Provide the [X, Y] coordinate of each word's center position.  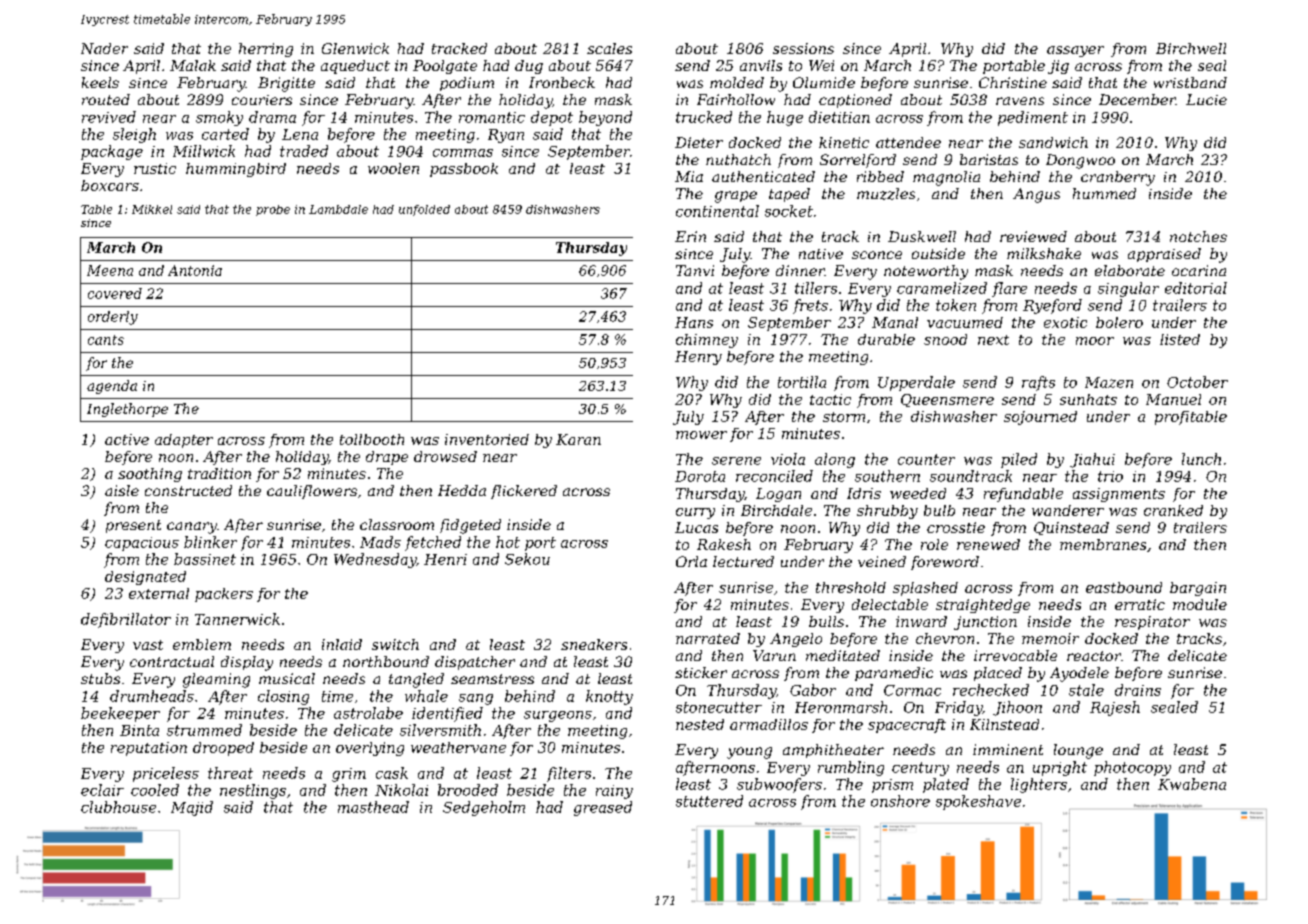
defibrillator [126, 620]
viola [788, 459]
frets [810, 306]
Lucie [1206, 99]
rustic [155, 168]
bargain [1198, 589]
